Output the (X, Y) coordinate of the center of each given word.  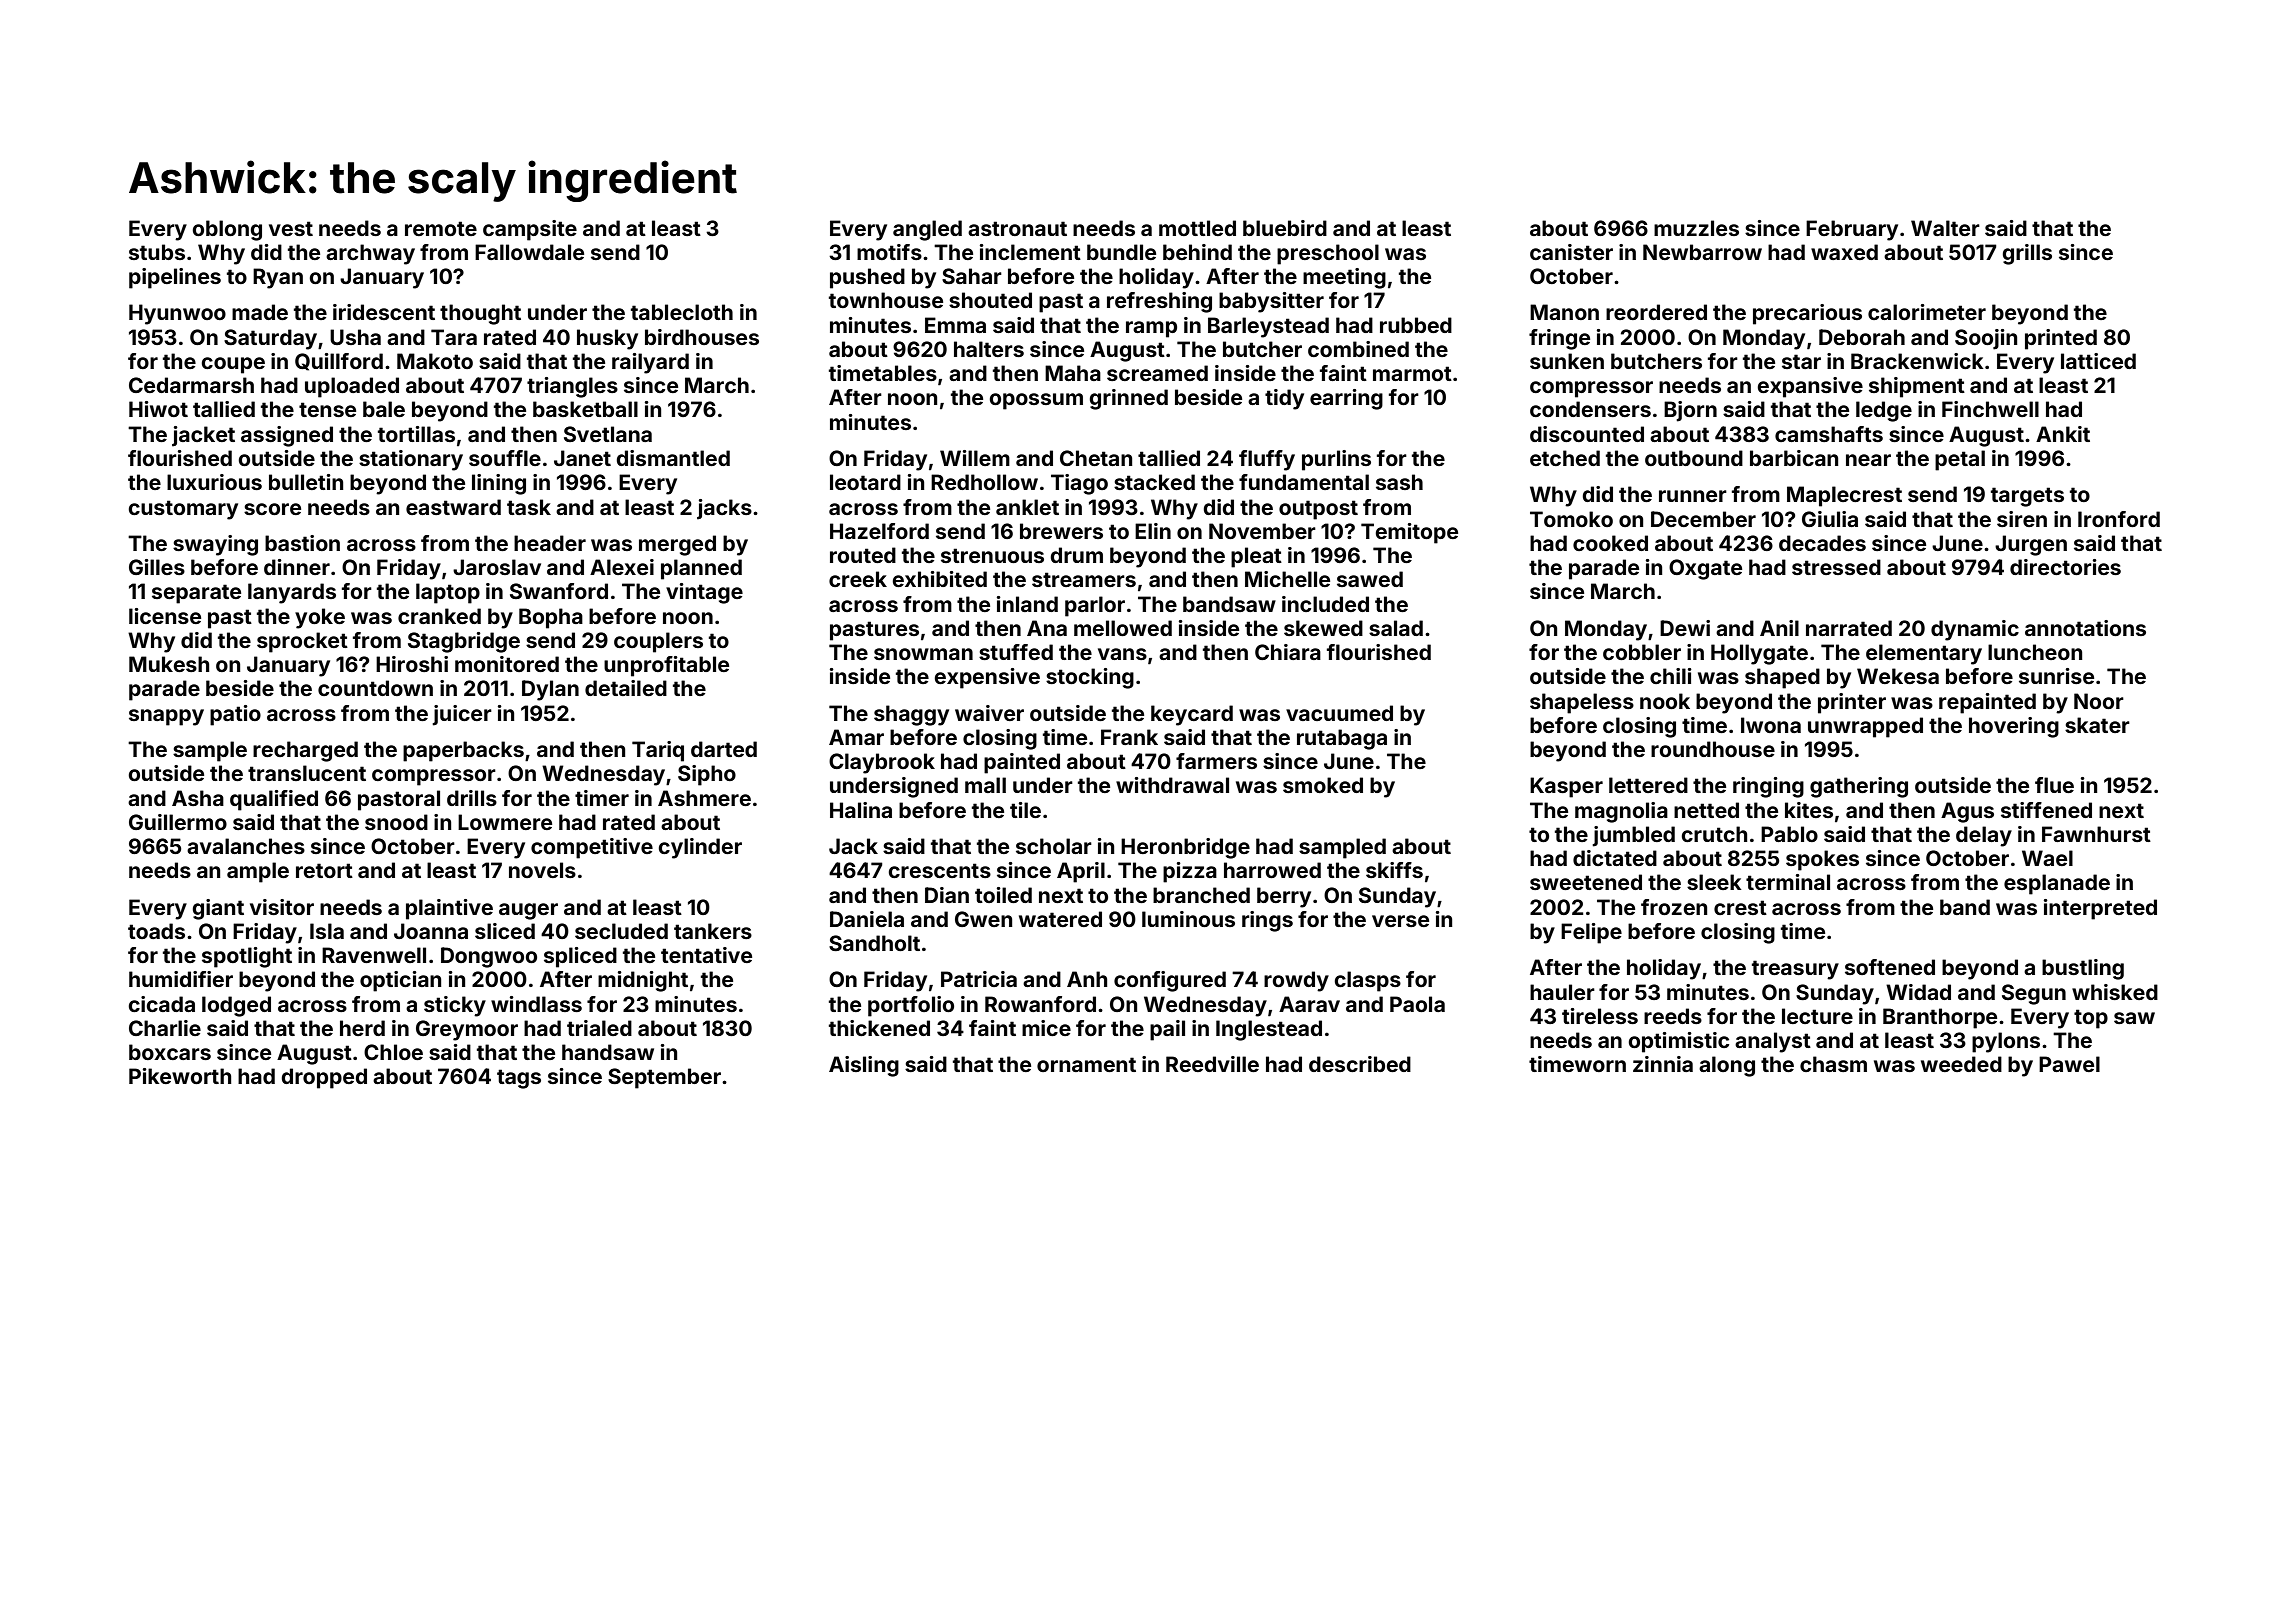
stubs (157, 252)
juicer (462, 715)
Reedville (1212, 1064)
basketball (585, 409)
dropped (324, 1078)
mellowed (1123, 628)
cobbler (1642, 652)
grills (2027, 254)
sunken (1567, 361)
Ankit (2063, 434)
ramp (1151, 329)
